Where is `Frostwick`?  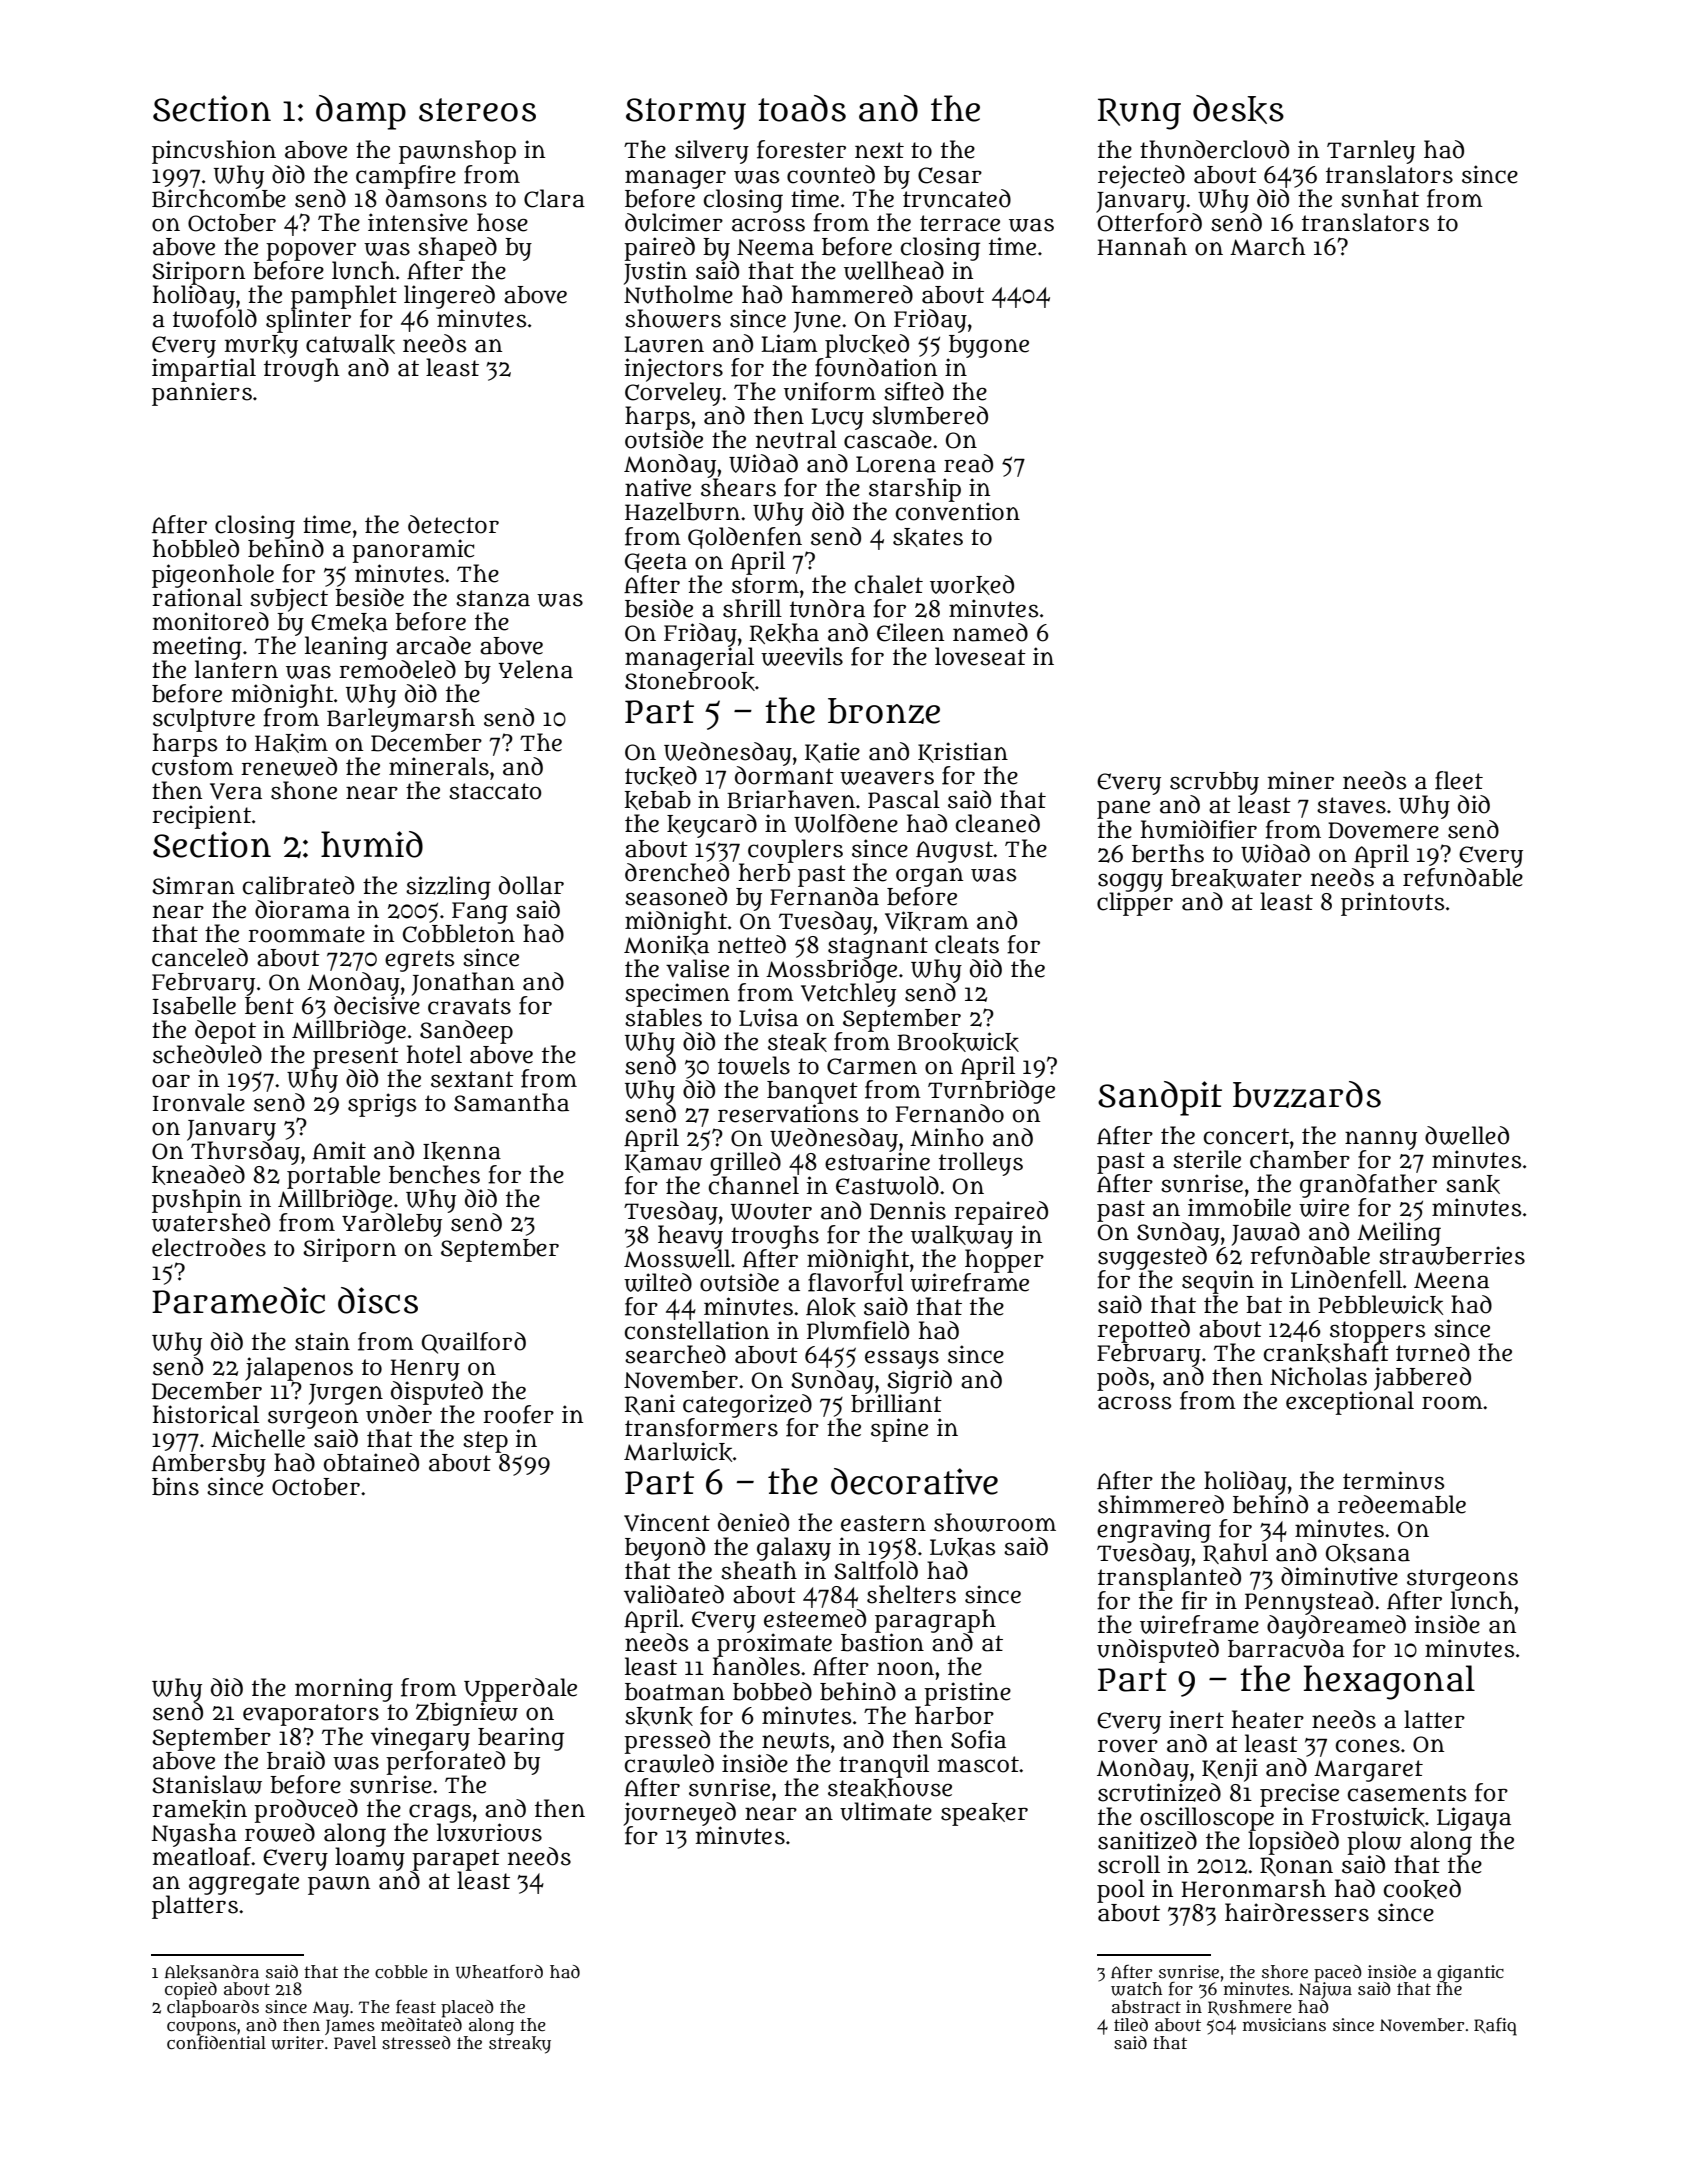
Frostwick is located at coordinates (1368, 1817).
